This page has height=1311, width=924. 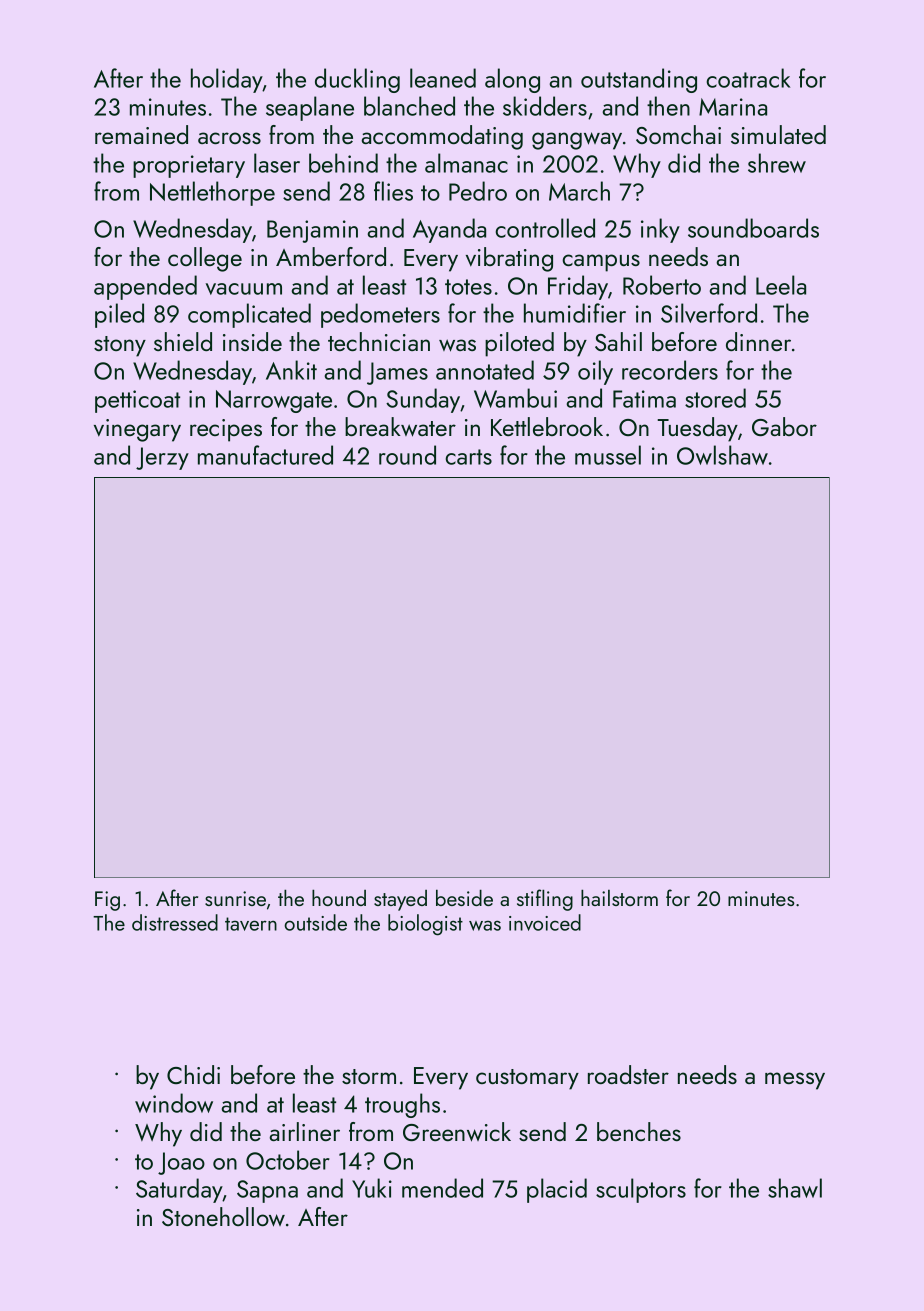 What do you see at coordinates (372, 1188) in the page?
I see `Yuki` at bounding box center [372, 1188].
